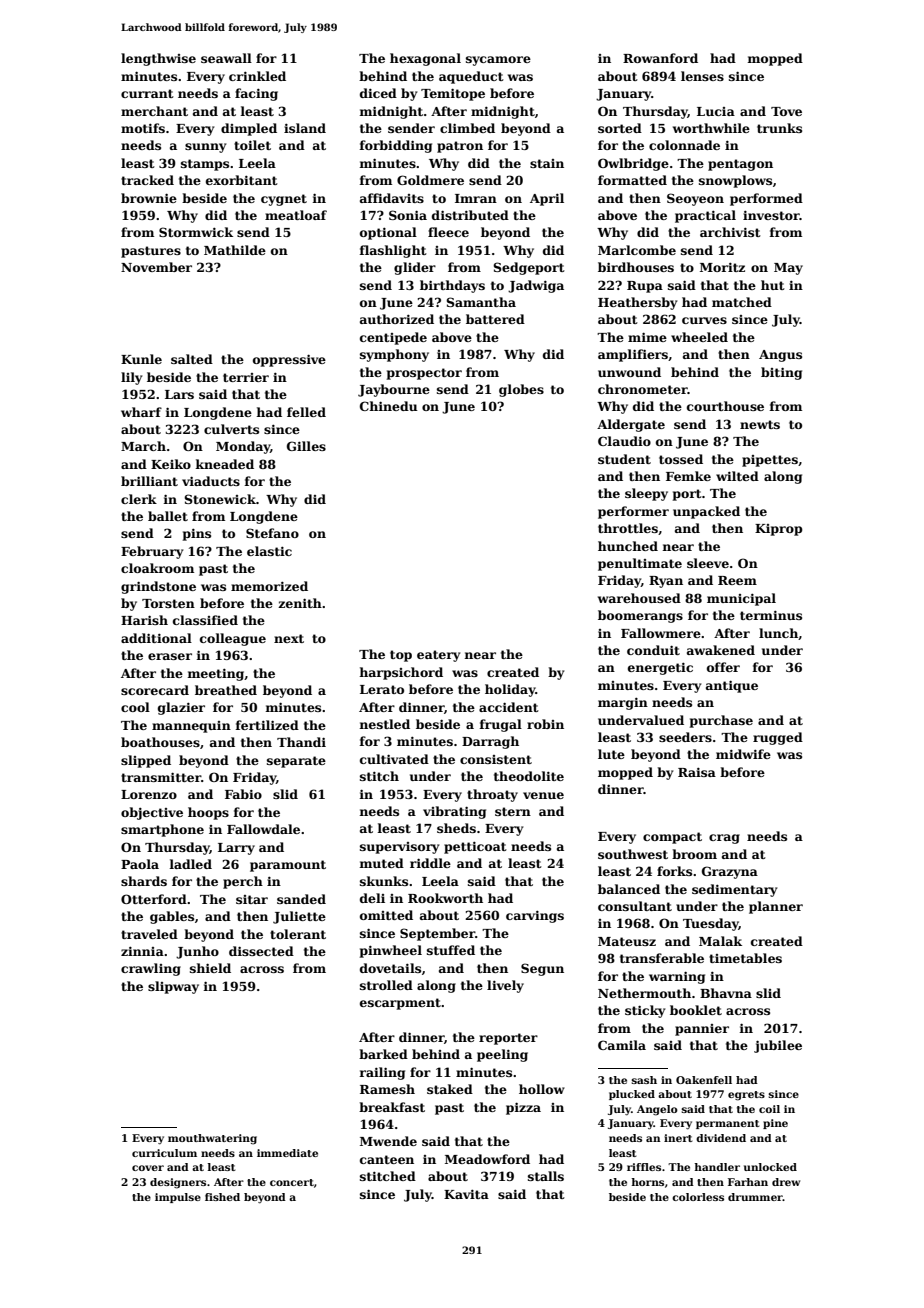 Image resolution: width=924 pixels, height=1308 pixels. Describe the element at coordinates (257, 76) in the screenshot. I see `crinkled` at that location.
